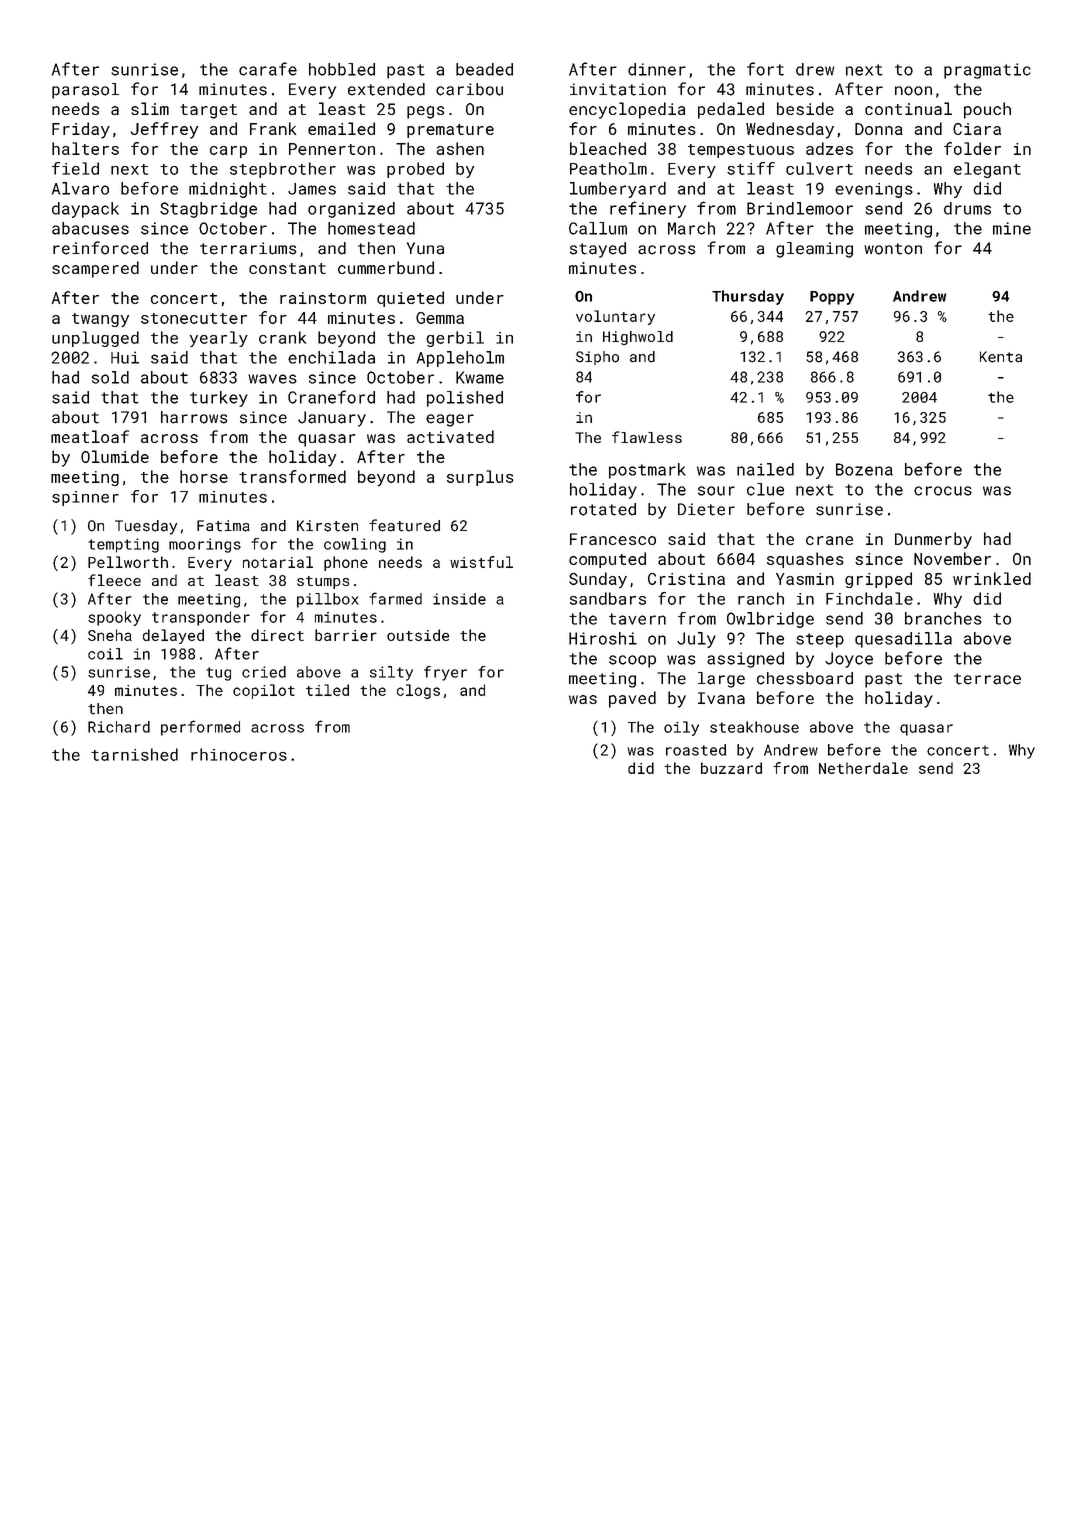  What do you see at coordinates (292, 476) in the page?
I see `transformed` at bounding box center [292, 476].
